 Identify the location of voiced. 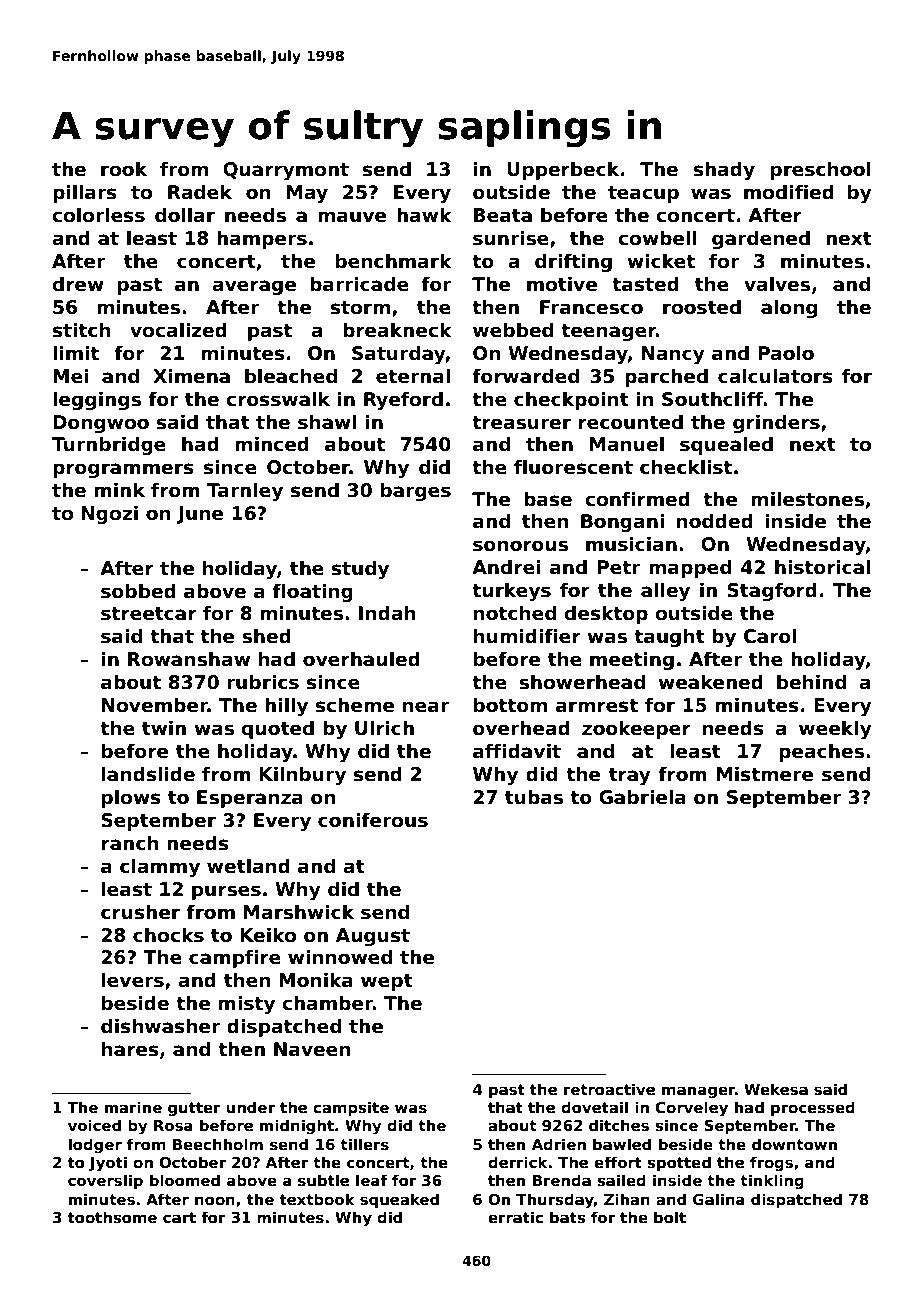
(94, 1125).
